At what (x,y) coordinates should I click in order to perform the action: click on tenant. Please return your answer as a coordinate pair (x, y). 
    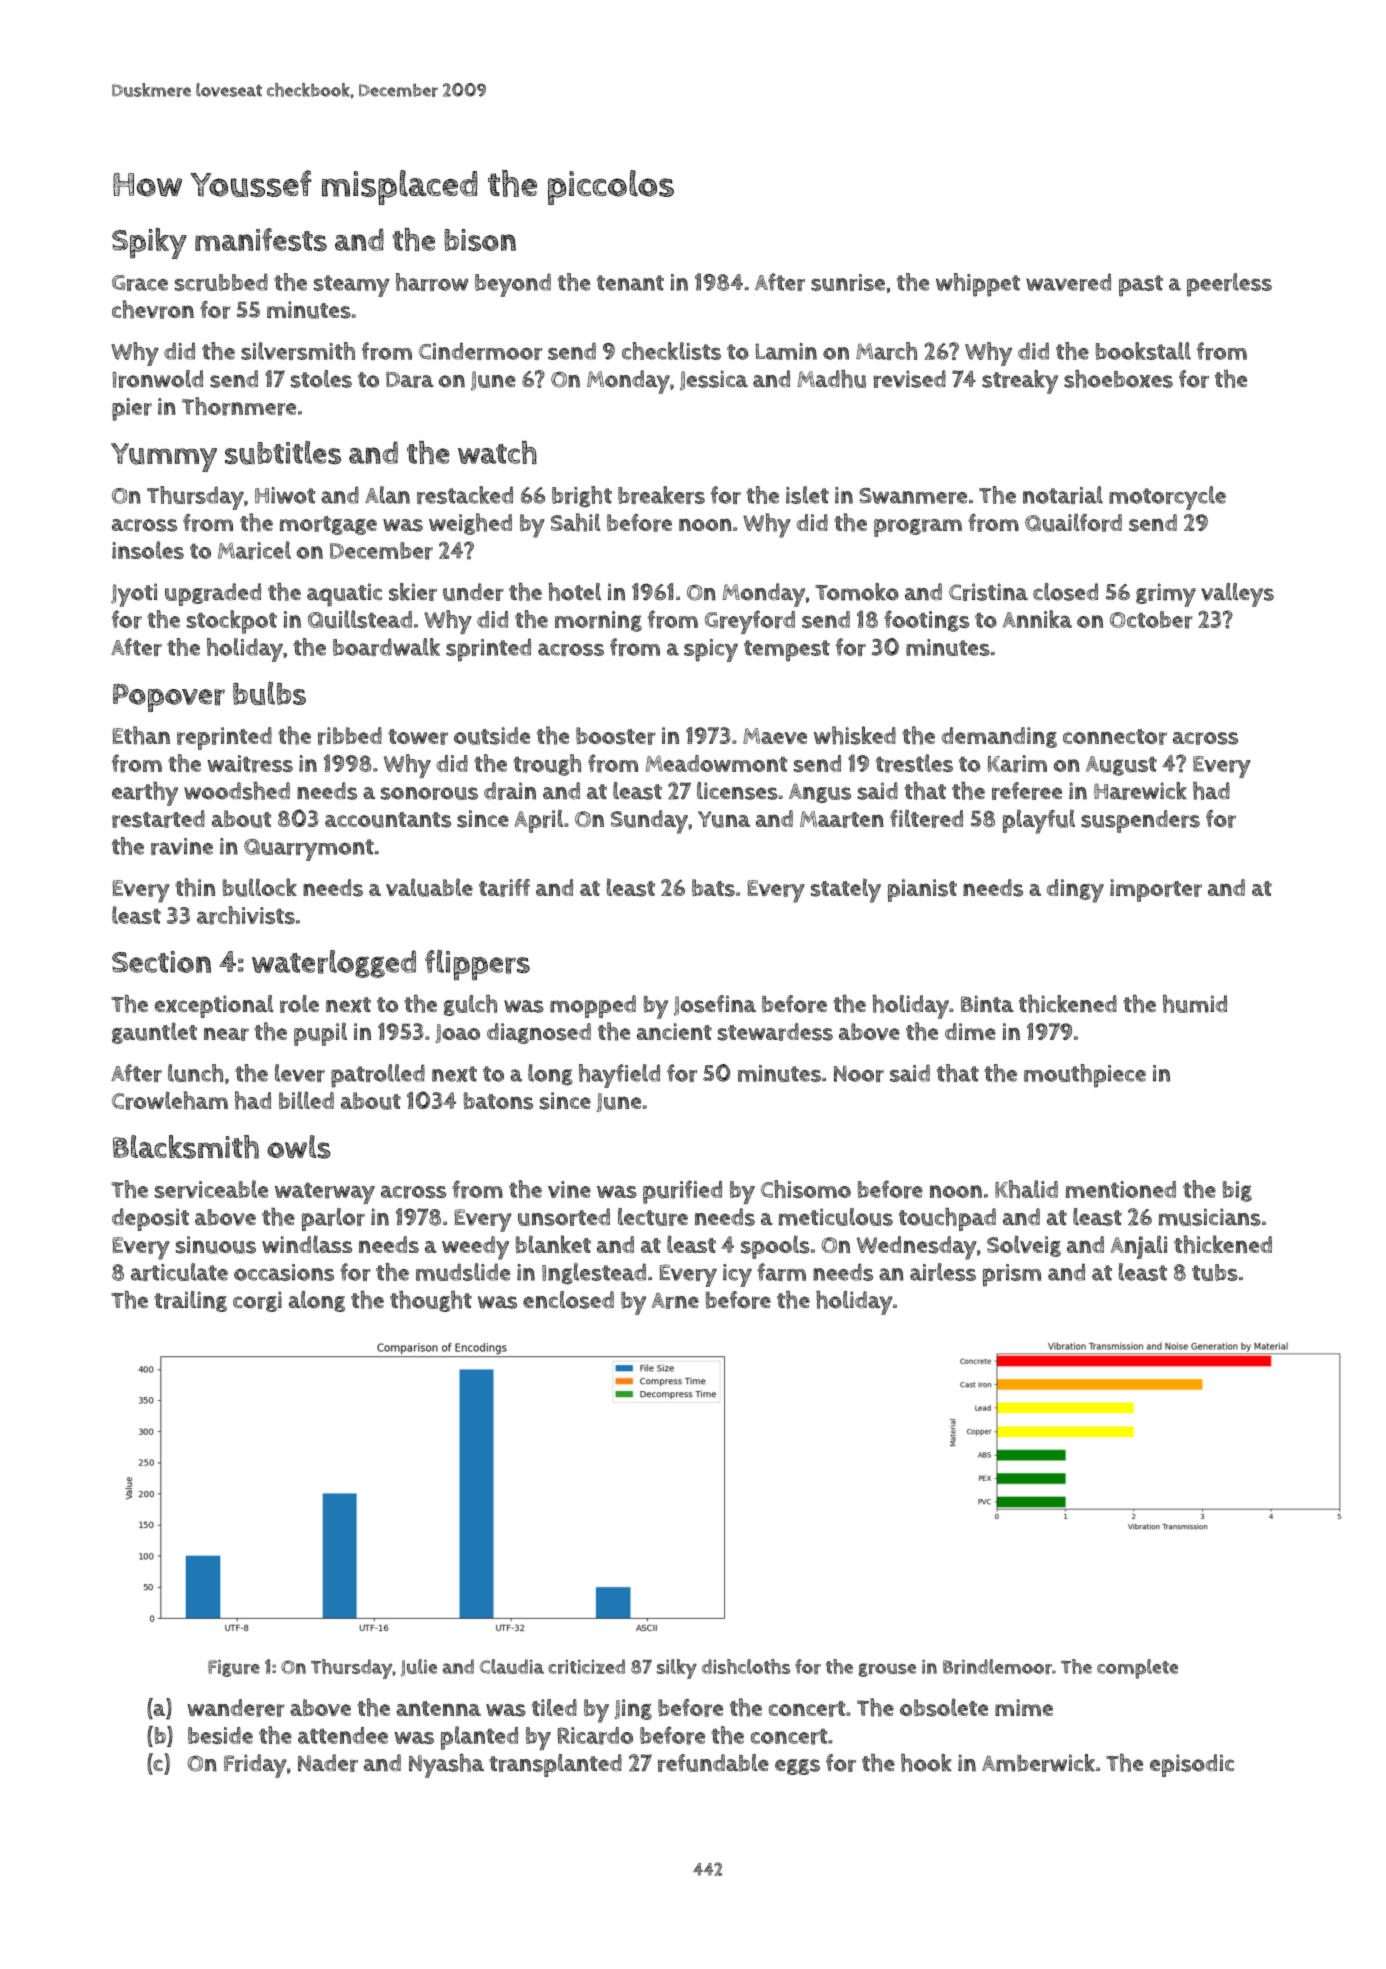
    Looking at the image, I should click on (630, 283).
